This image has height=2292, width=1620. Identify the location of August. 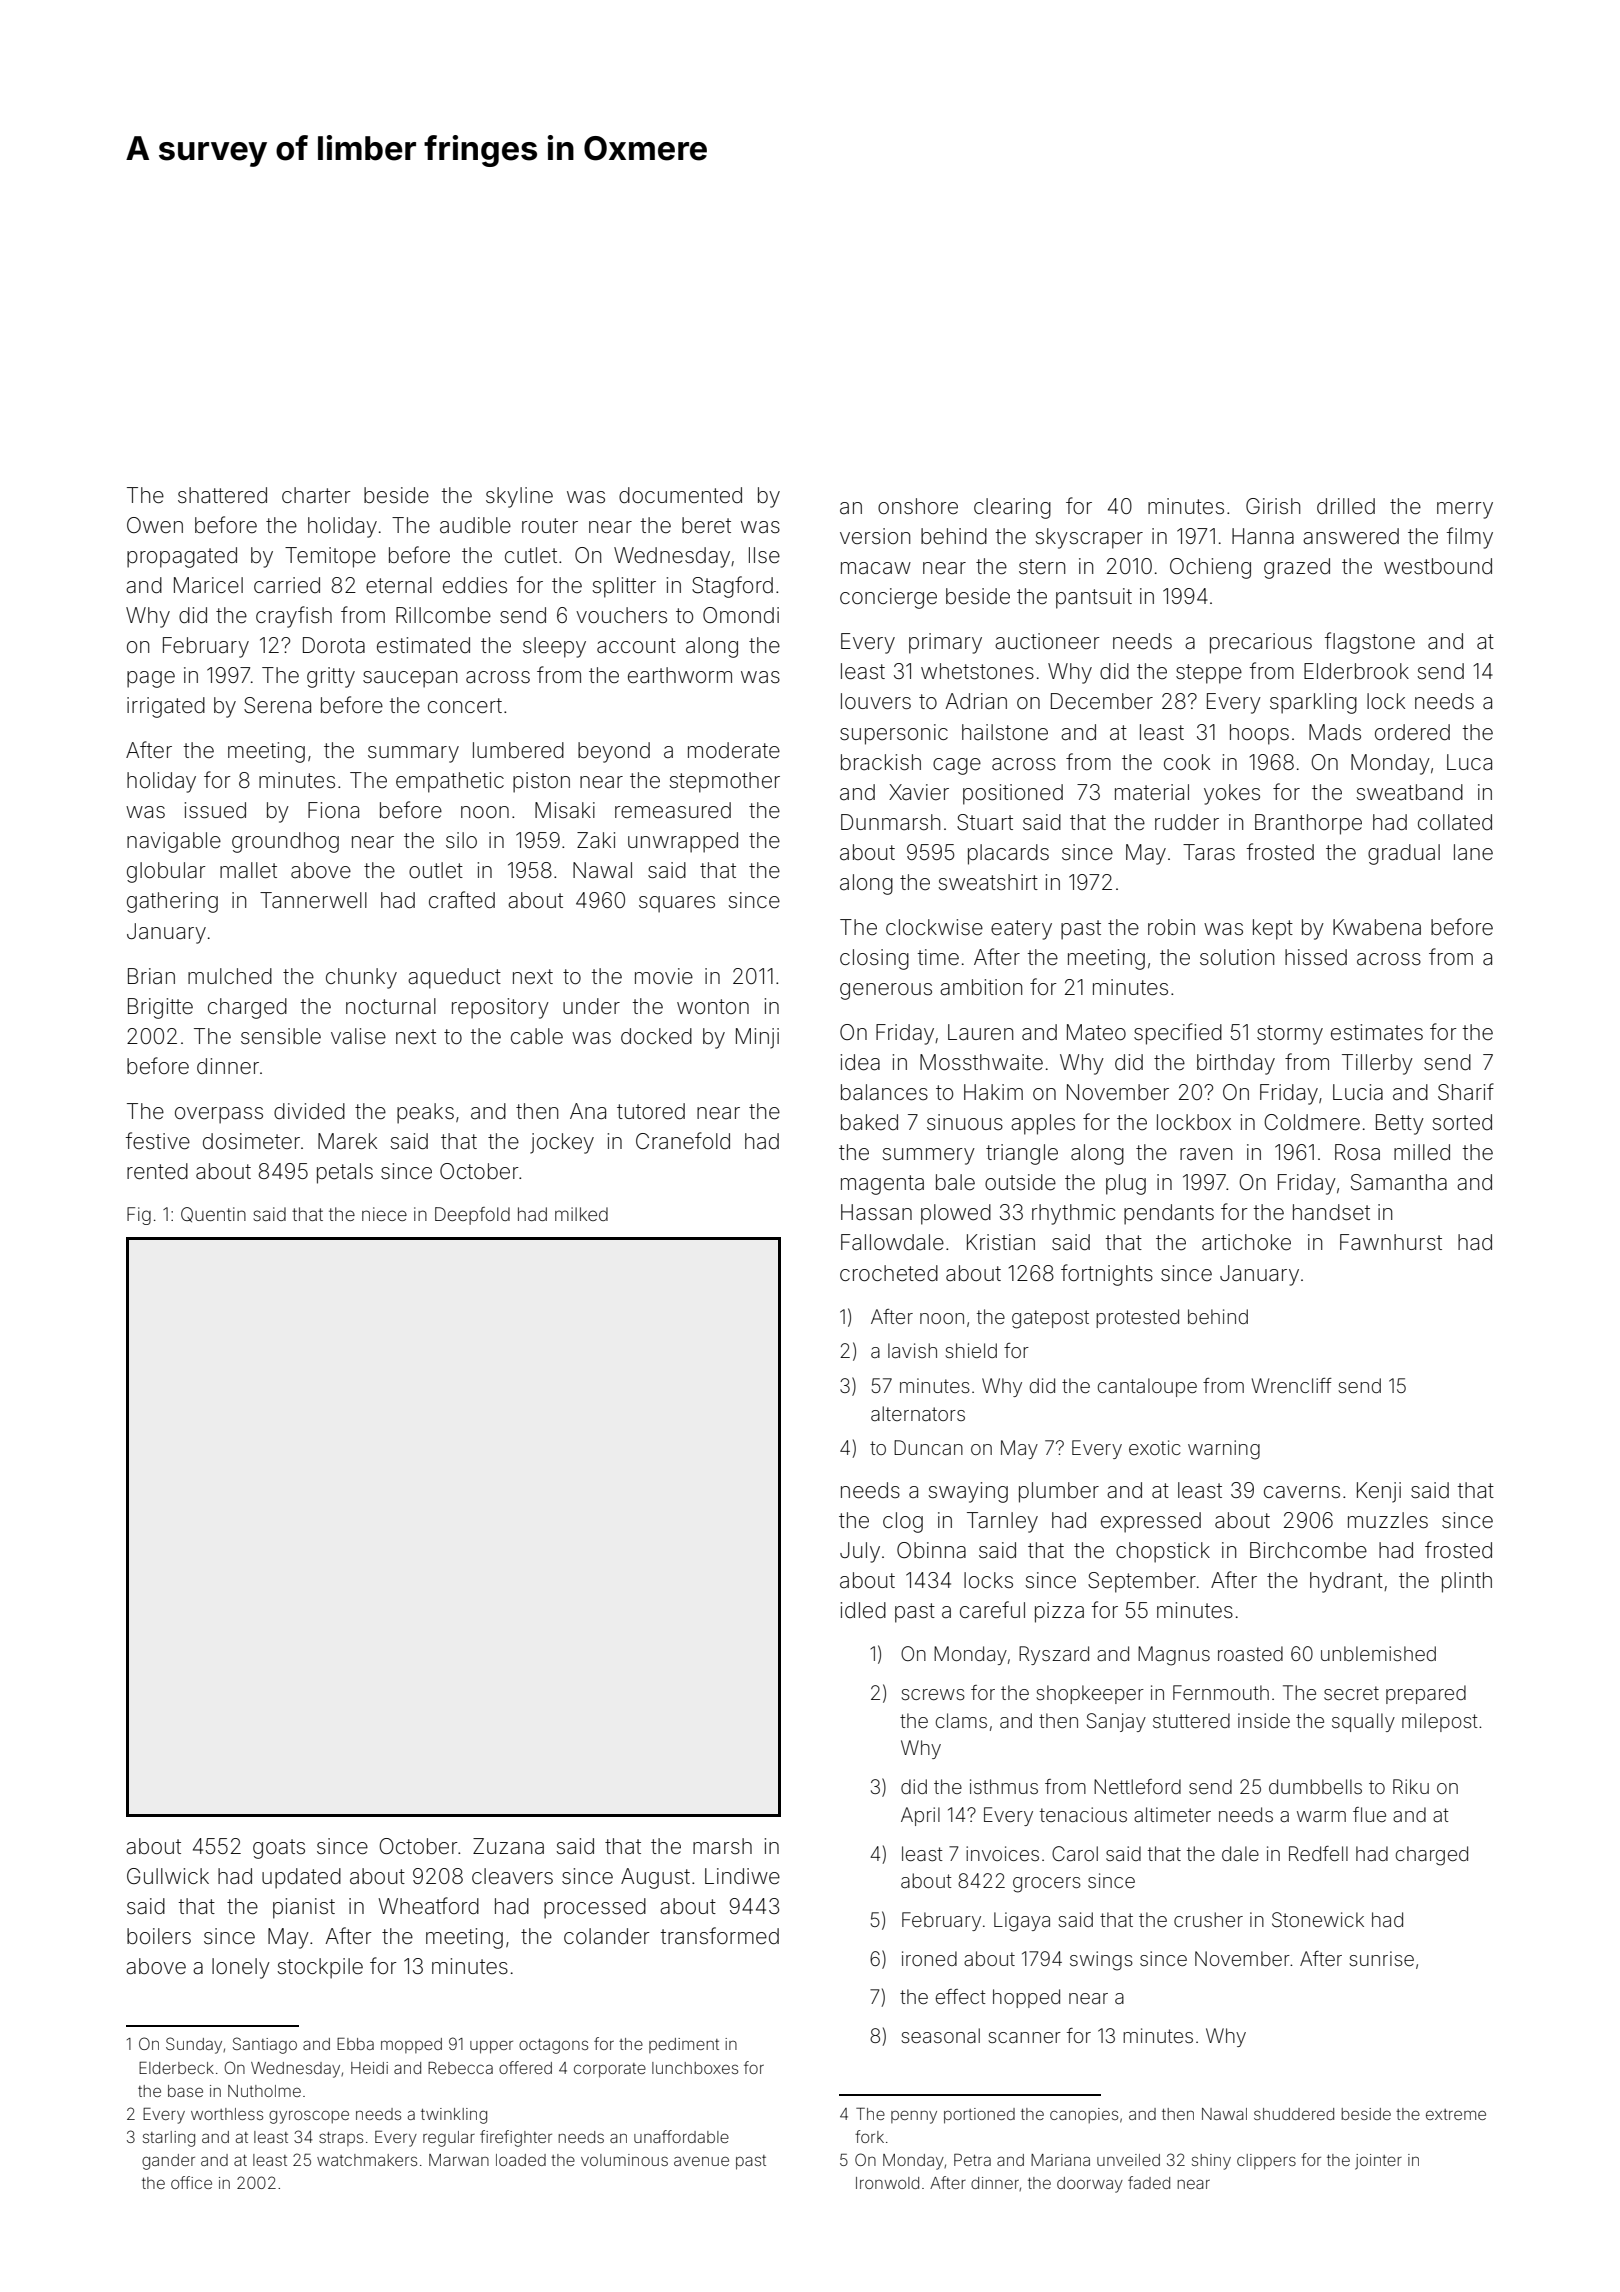
(655, 1878).
